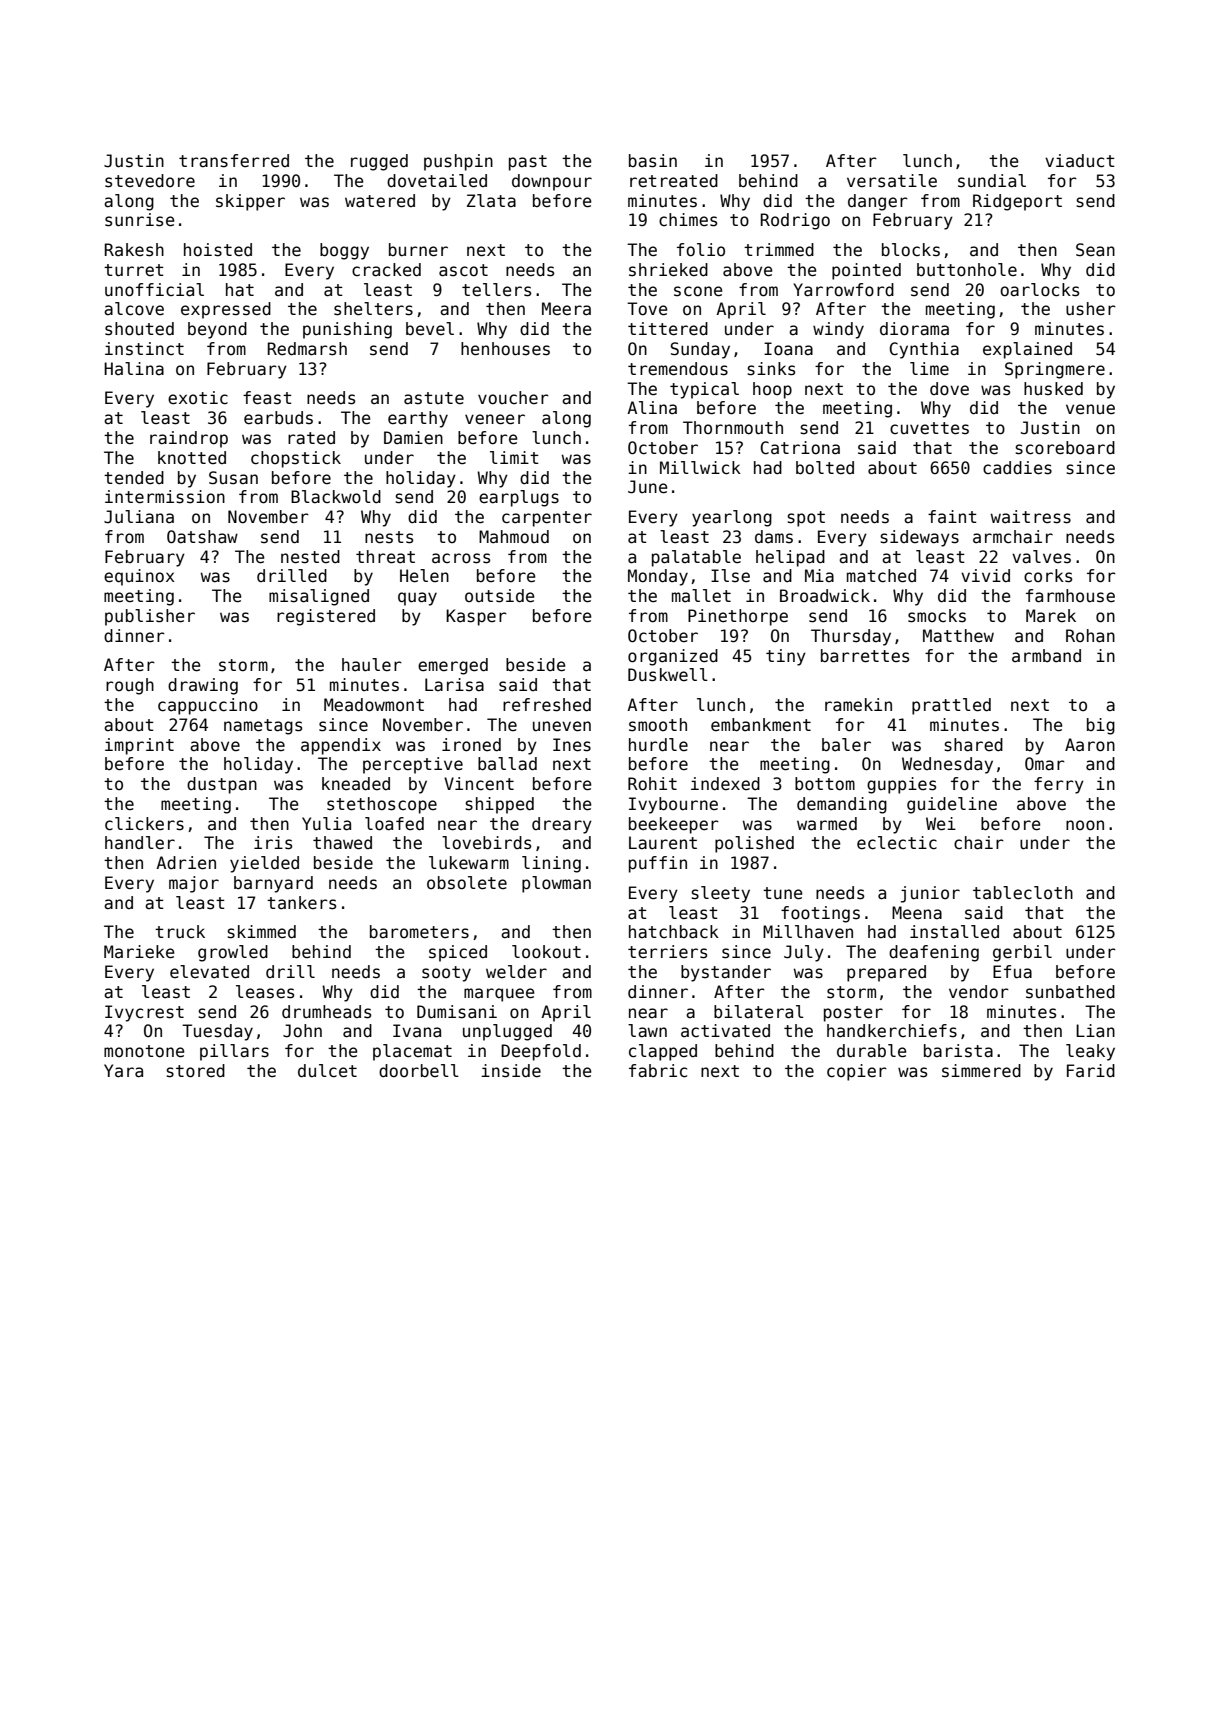  Describe the element at coordinates (566, 309) in the screenshot. I see `Meera` at that location.
